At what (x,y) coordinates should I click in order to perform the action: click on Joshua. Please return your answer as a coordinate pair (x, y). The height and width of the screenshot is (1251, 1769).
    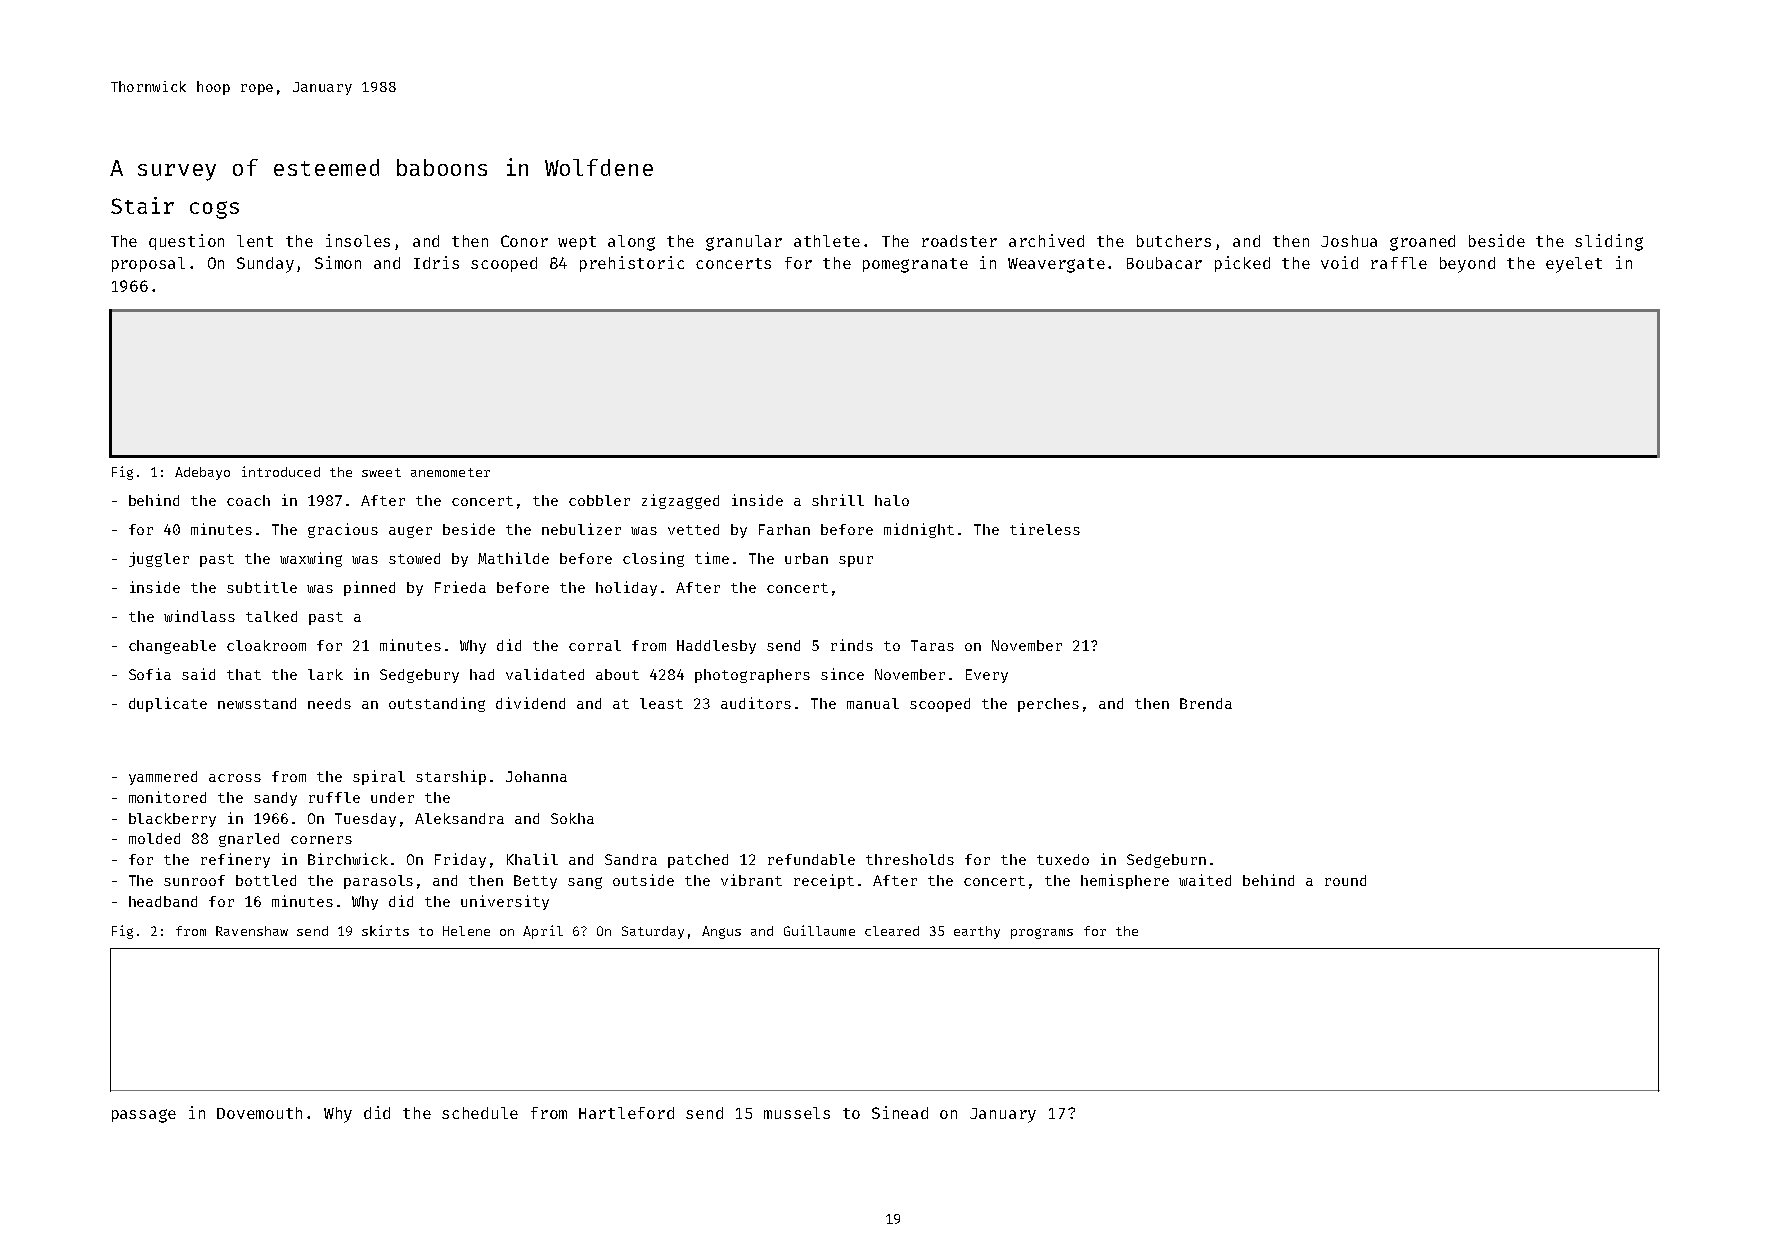
    Looking at the image, I should click on (1349, 241).
